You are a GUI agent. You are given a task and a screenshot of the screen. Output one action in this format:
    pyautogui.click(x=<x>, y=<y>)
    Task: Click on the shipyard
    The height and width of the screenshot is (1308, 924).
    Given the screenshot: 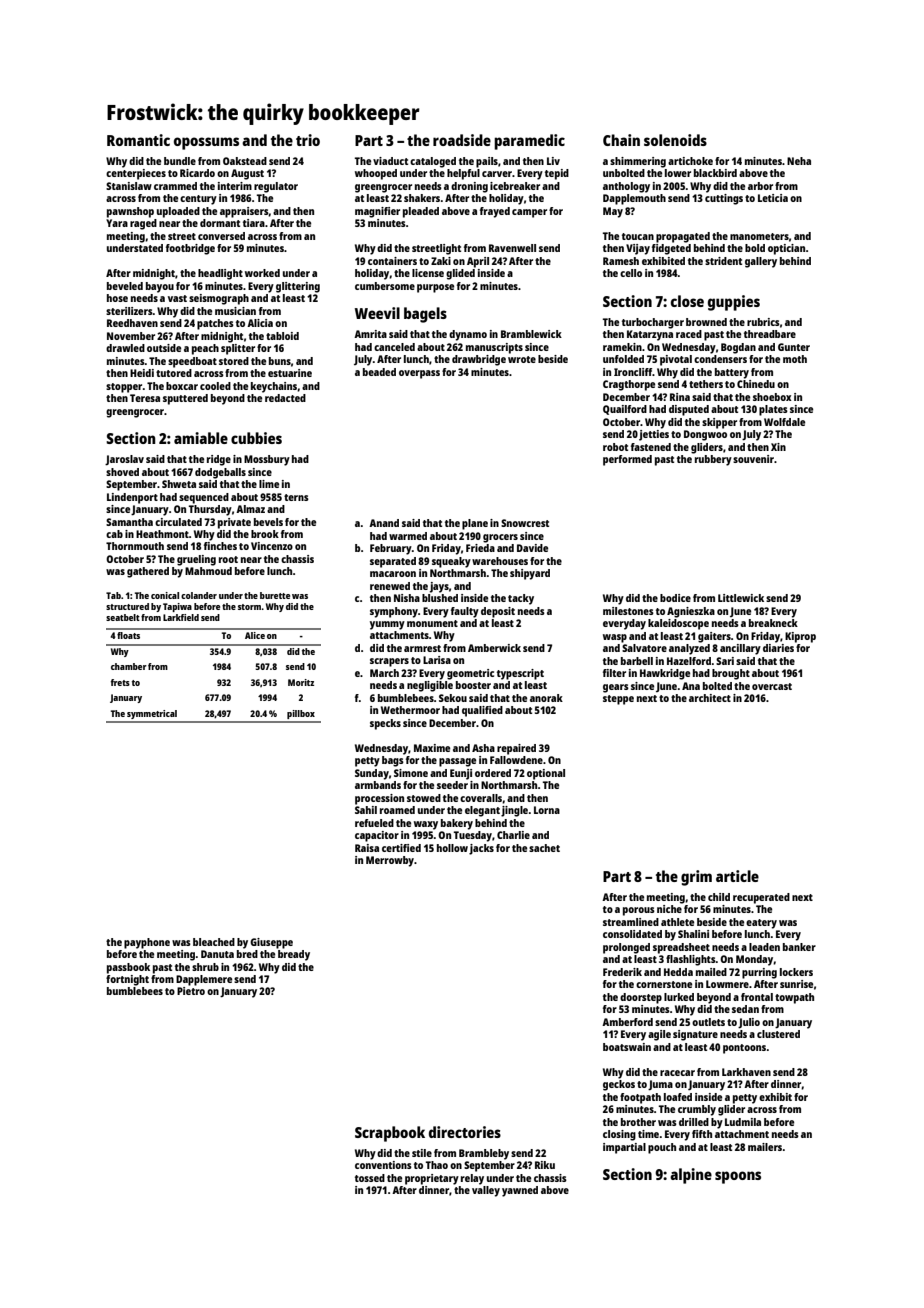 What is the action you would take?
    pyautogui.click(x=530, y=574)
